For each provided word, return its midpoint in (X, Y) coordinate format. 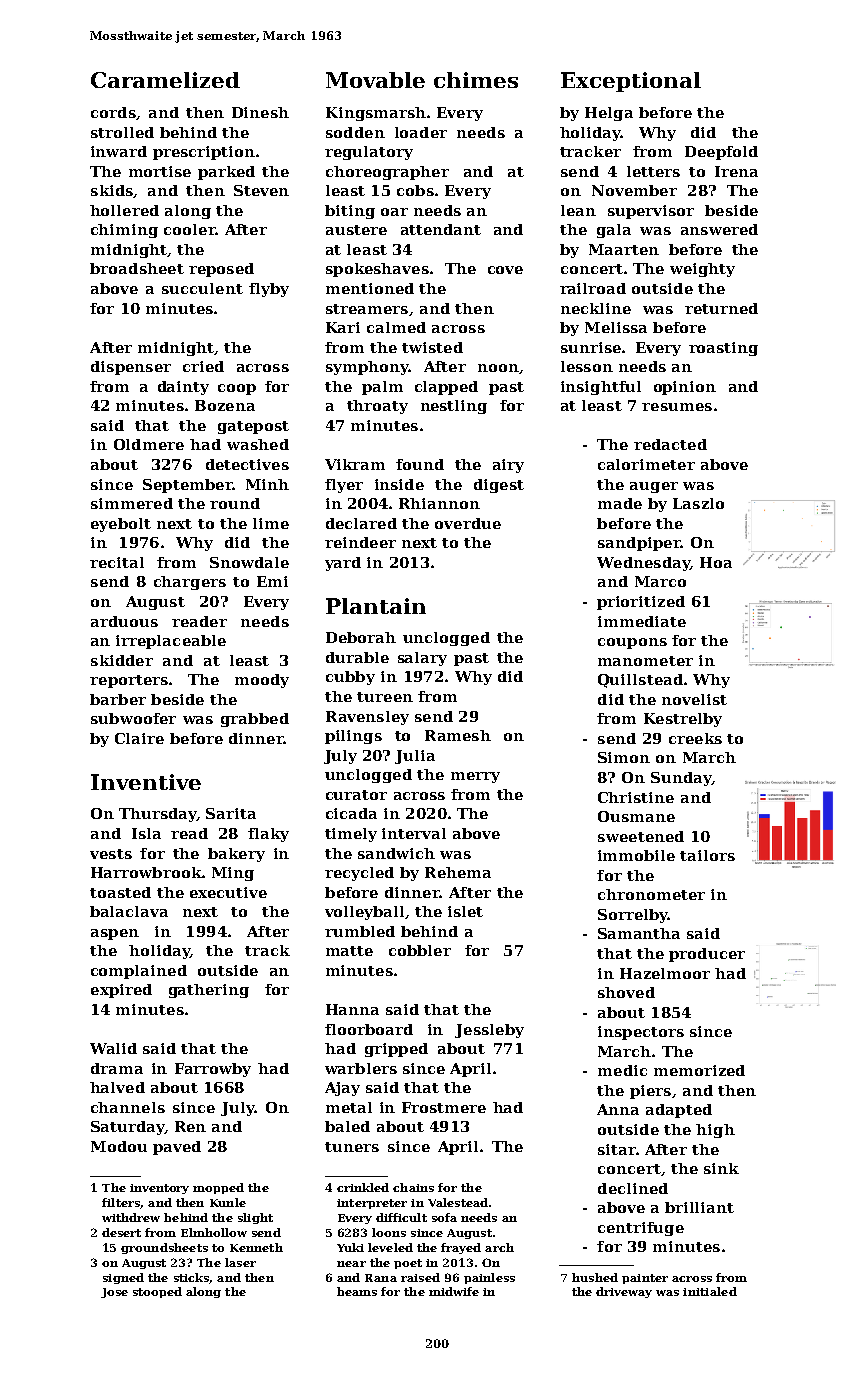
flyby (269, 290)
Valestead (458, 1202)
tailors (707, 855)
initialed (710, 1291)
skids (112, 190)
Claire (139, 738)
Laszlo (698, 503)
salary (422, 659)
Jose (114, 1293)
